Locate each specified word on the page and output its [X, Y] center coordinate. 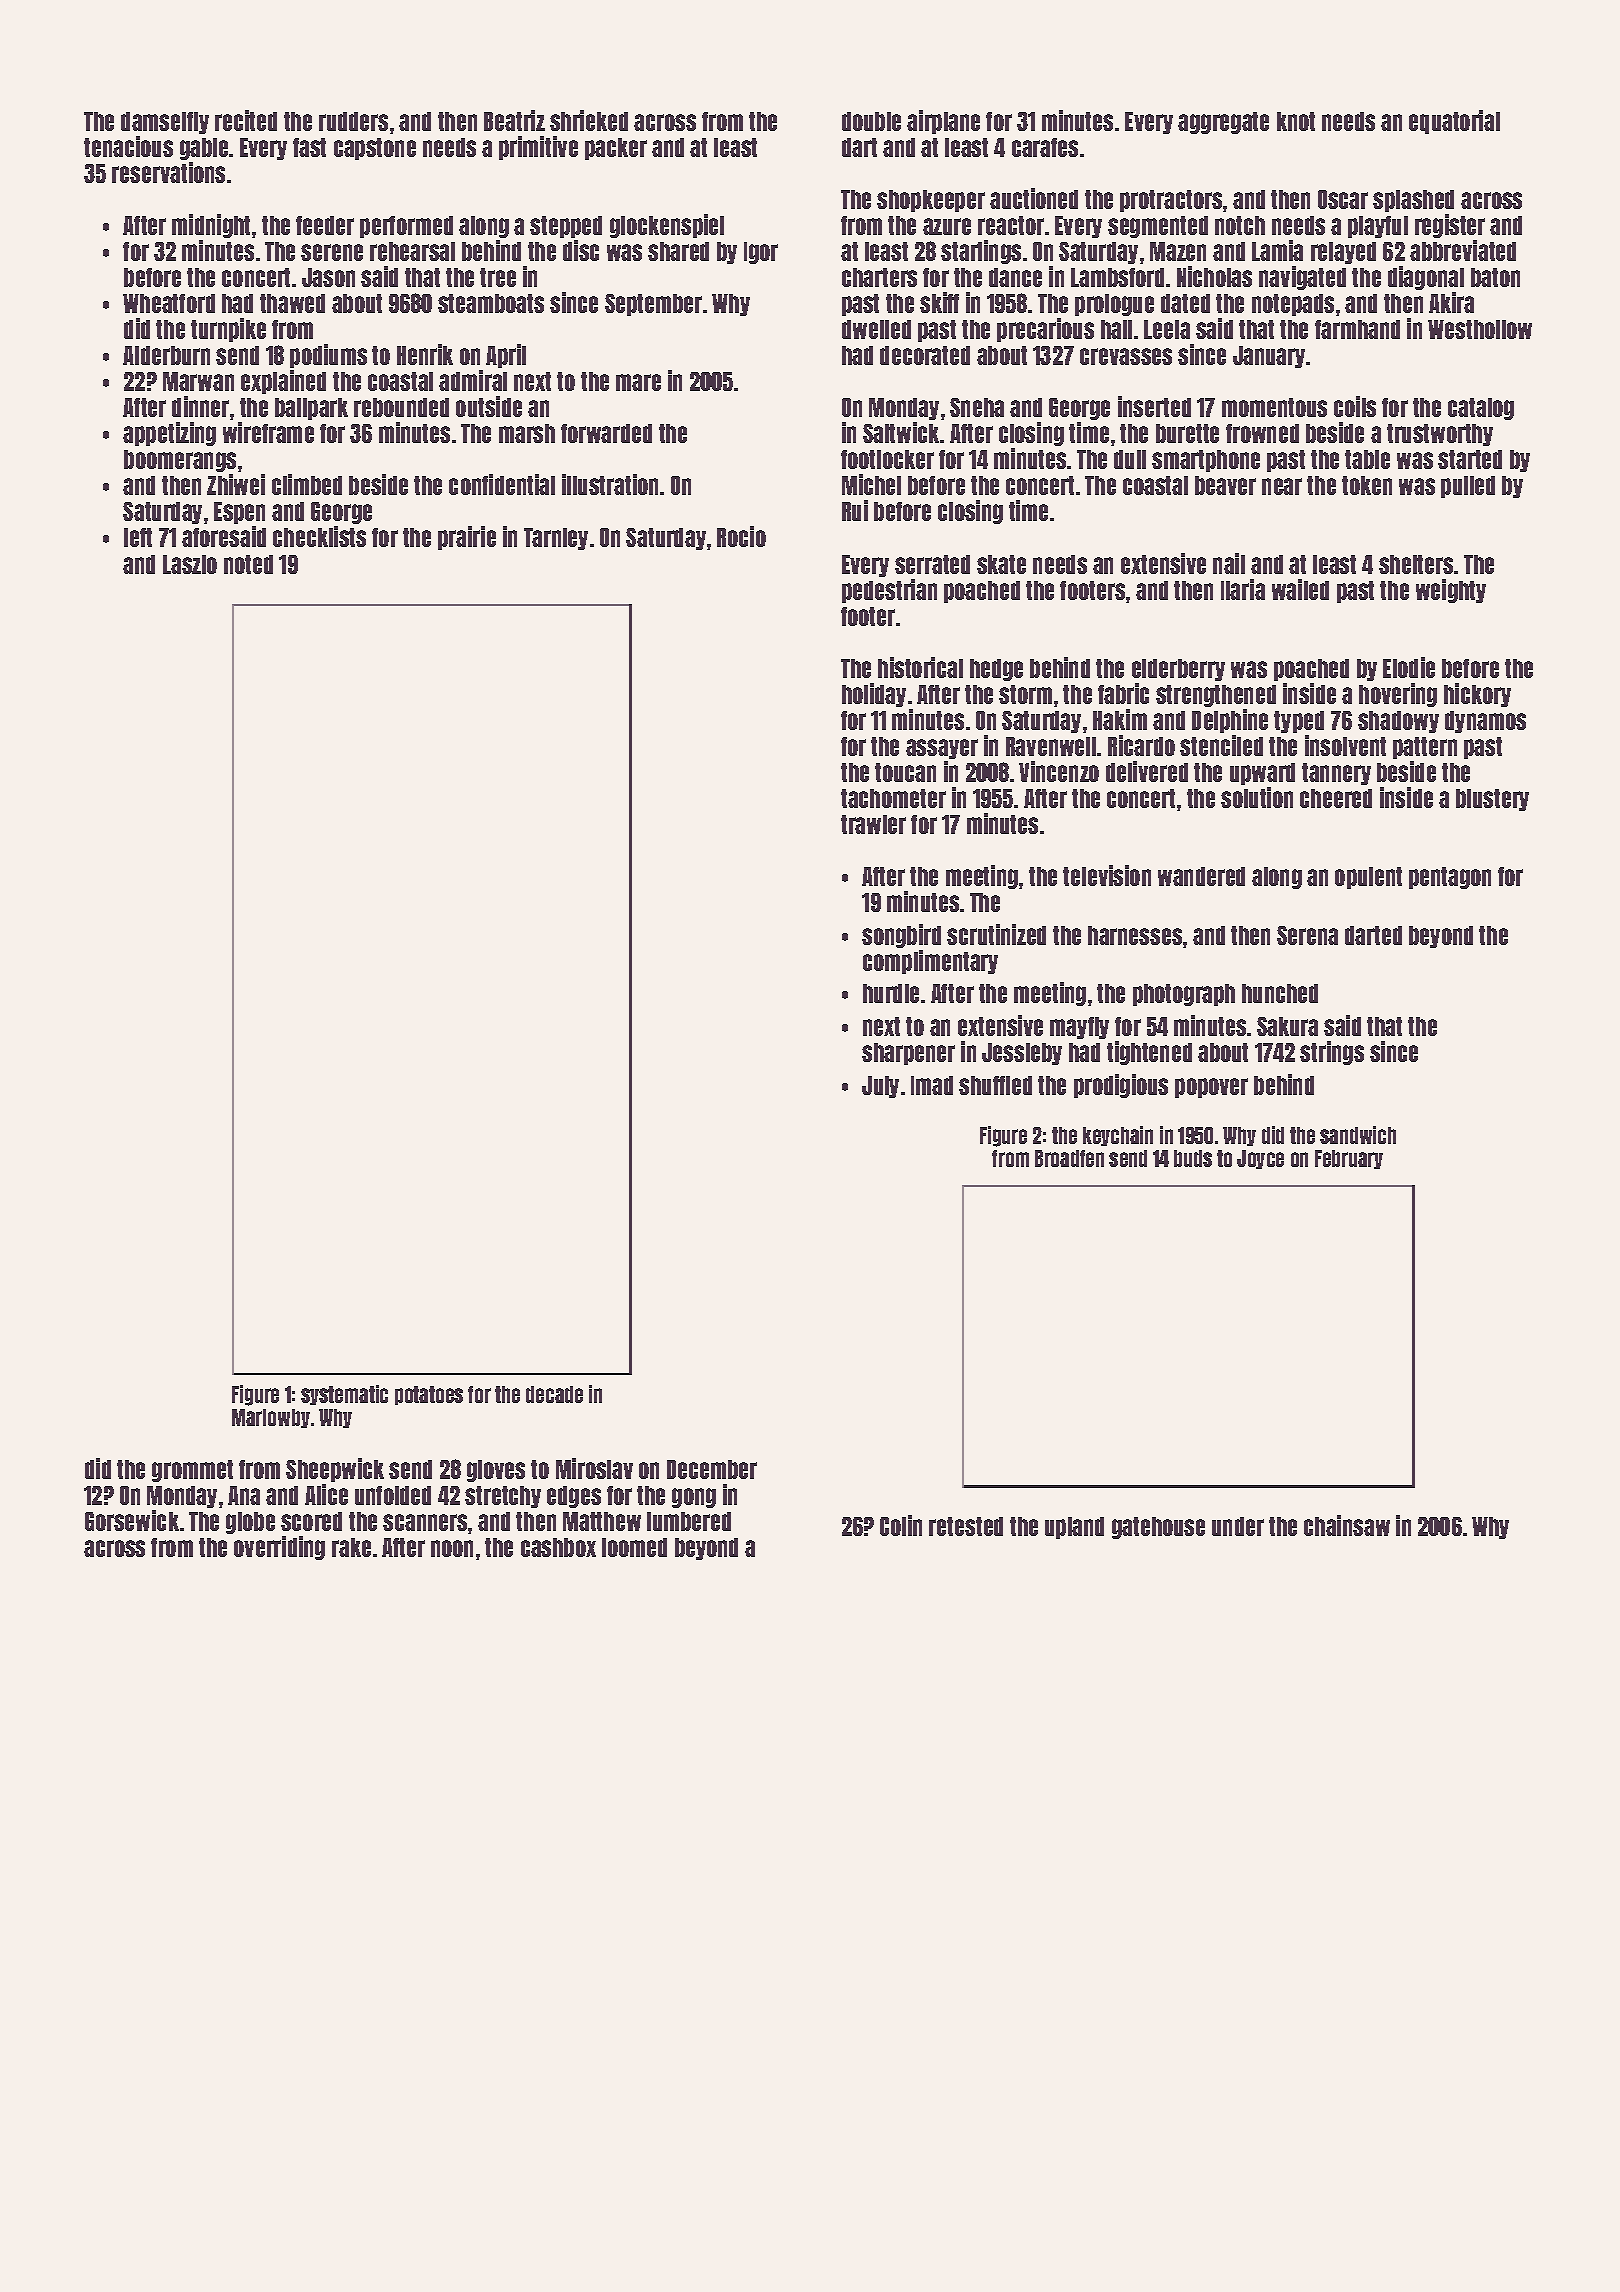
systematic [344, 1395]
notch [1240, 225]
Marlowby [271, 1418]
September [653, 305]
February [1349, 1159]
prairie [467, 538]
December [712, 1469]
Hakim [1120, 719]
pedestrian [889, 591]
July [880, 1087]
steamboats [491, 303]
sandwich [1358, 1135]
